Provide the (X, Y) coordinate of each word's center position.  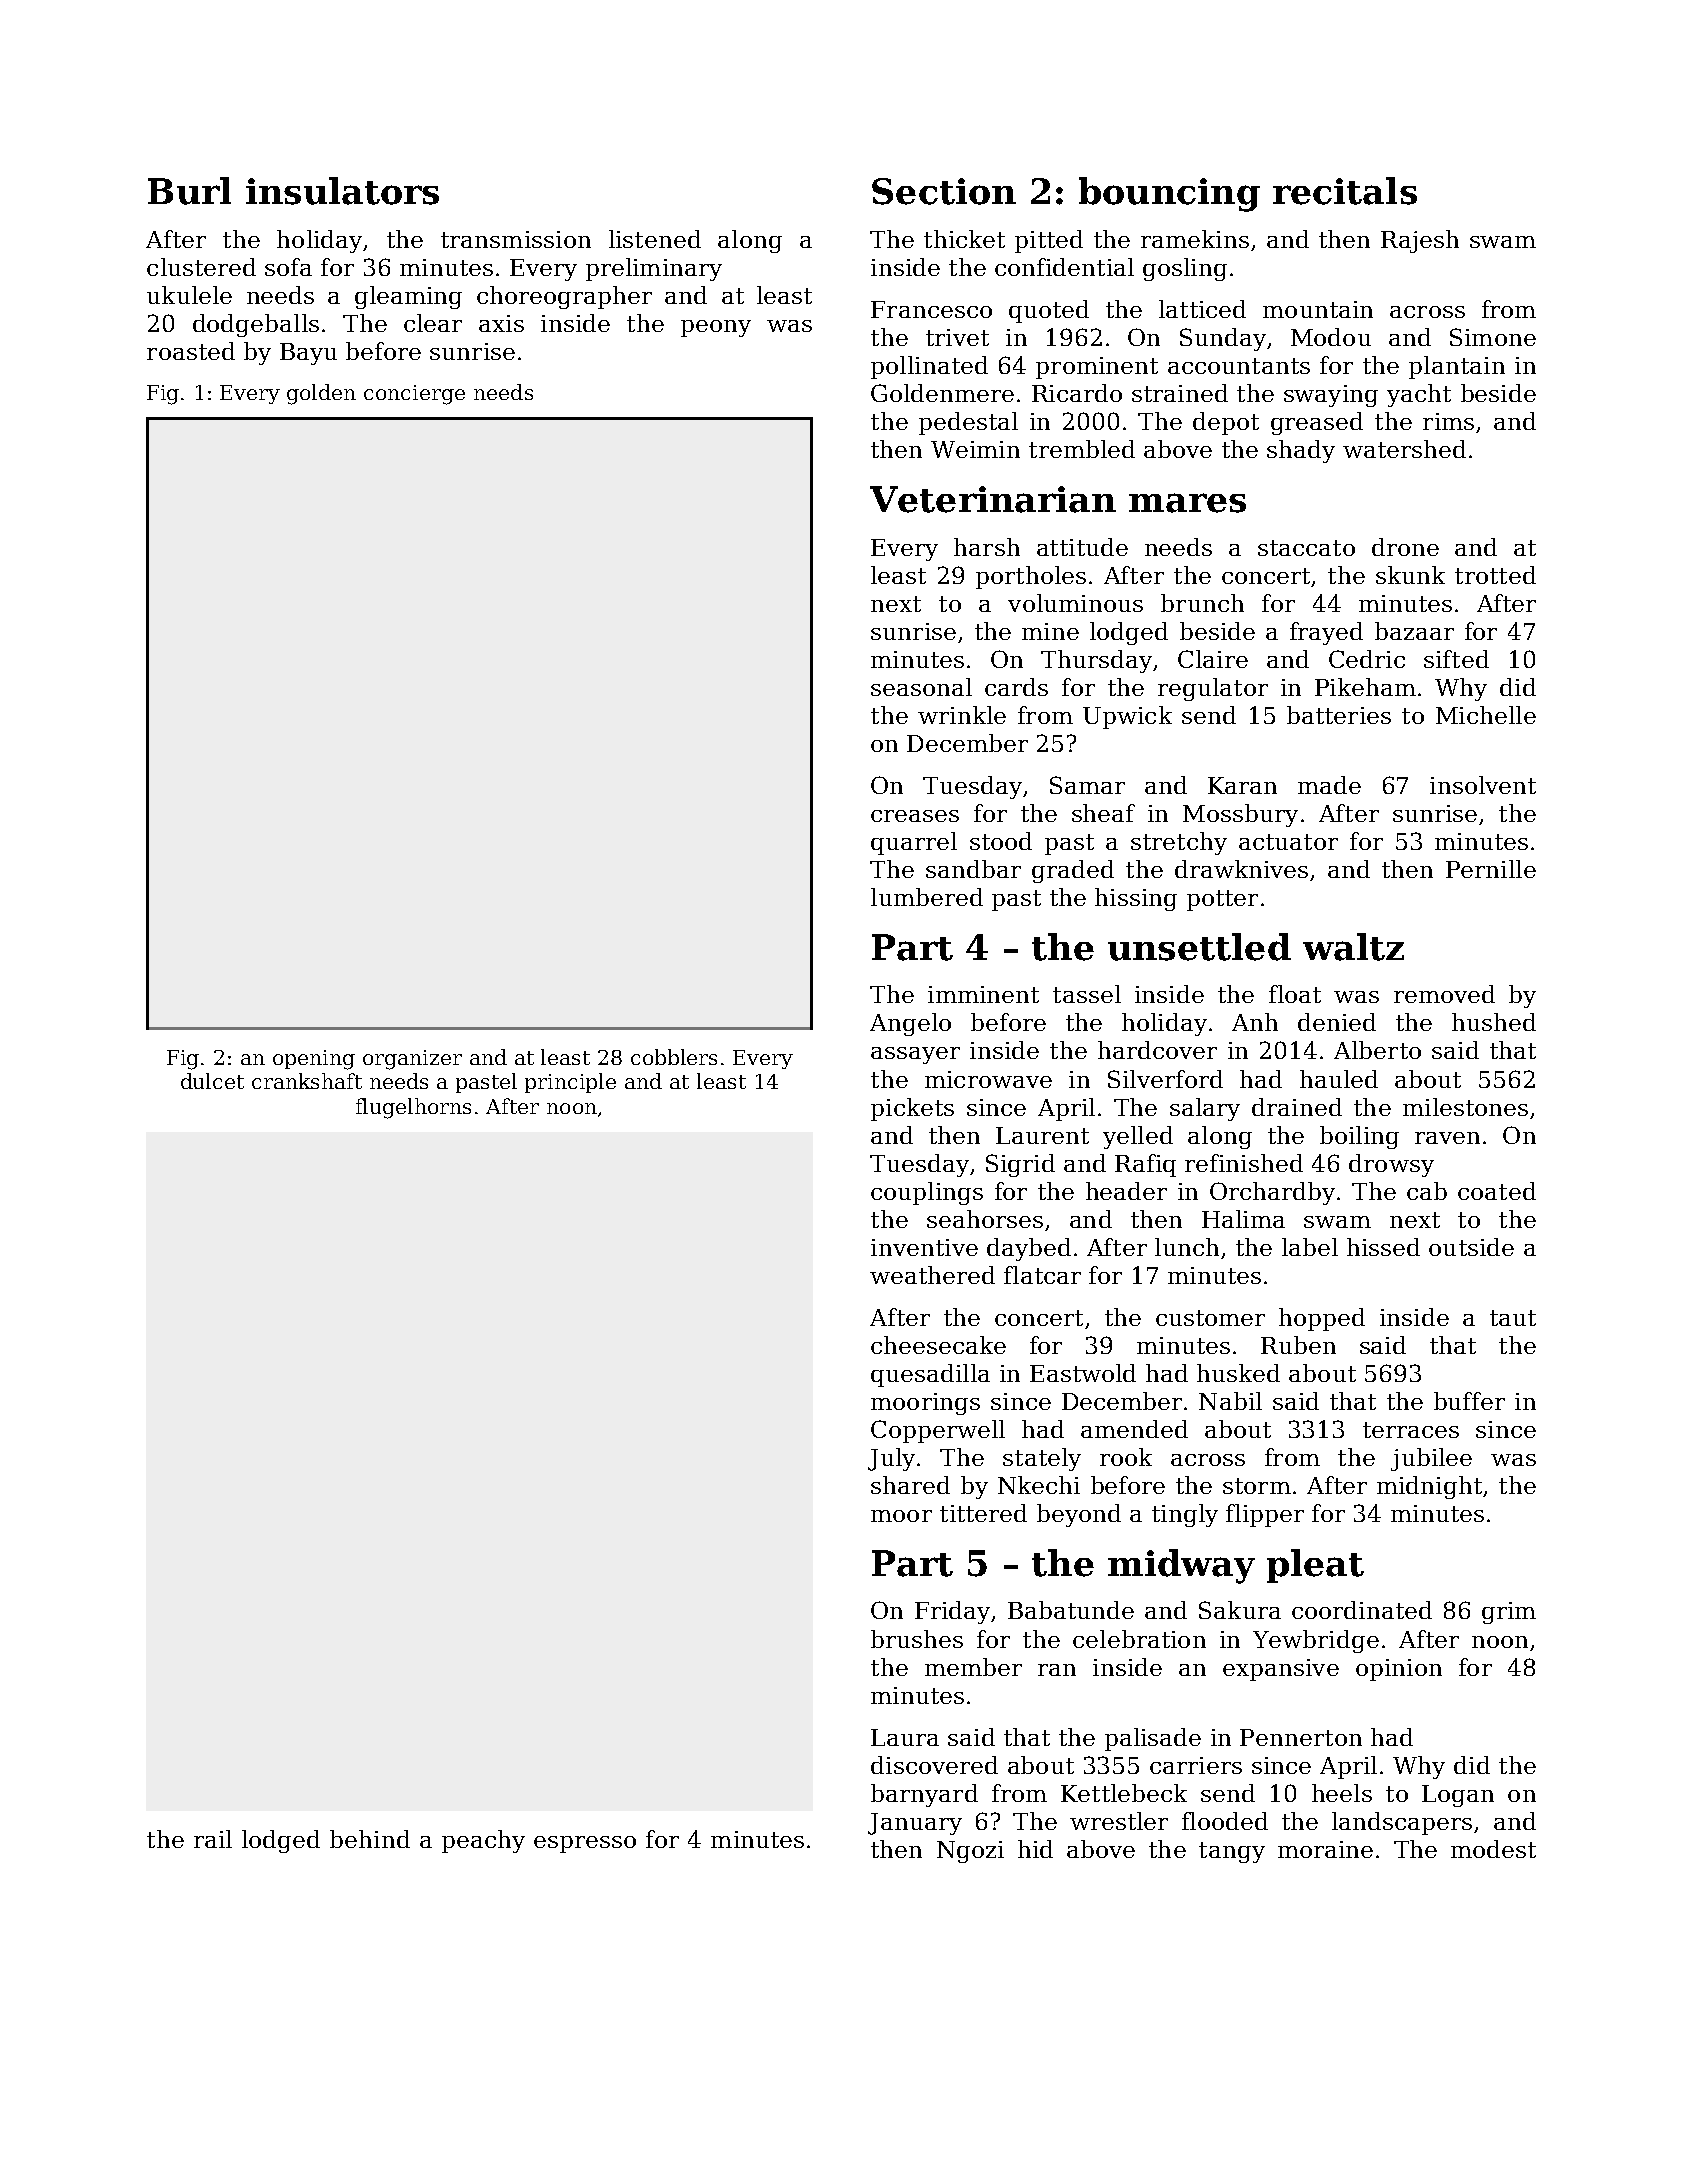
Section (944, 191)
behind (370, 1839)
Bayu (308, 354)
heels (1342, 1793)
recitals (1345, 191)
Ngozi (970, 1852)
